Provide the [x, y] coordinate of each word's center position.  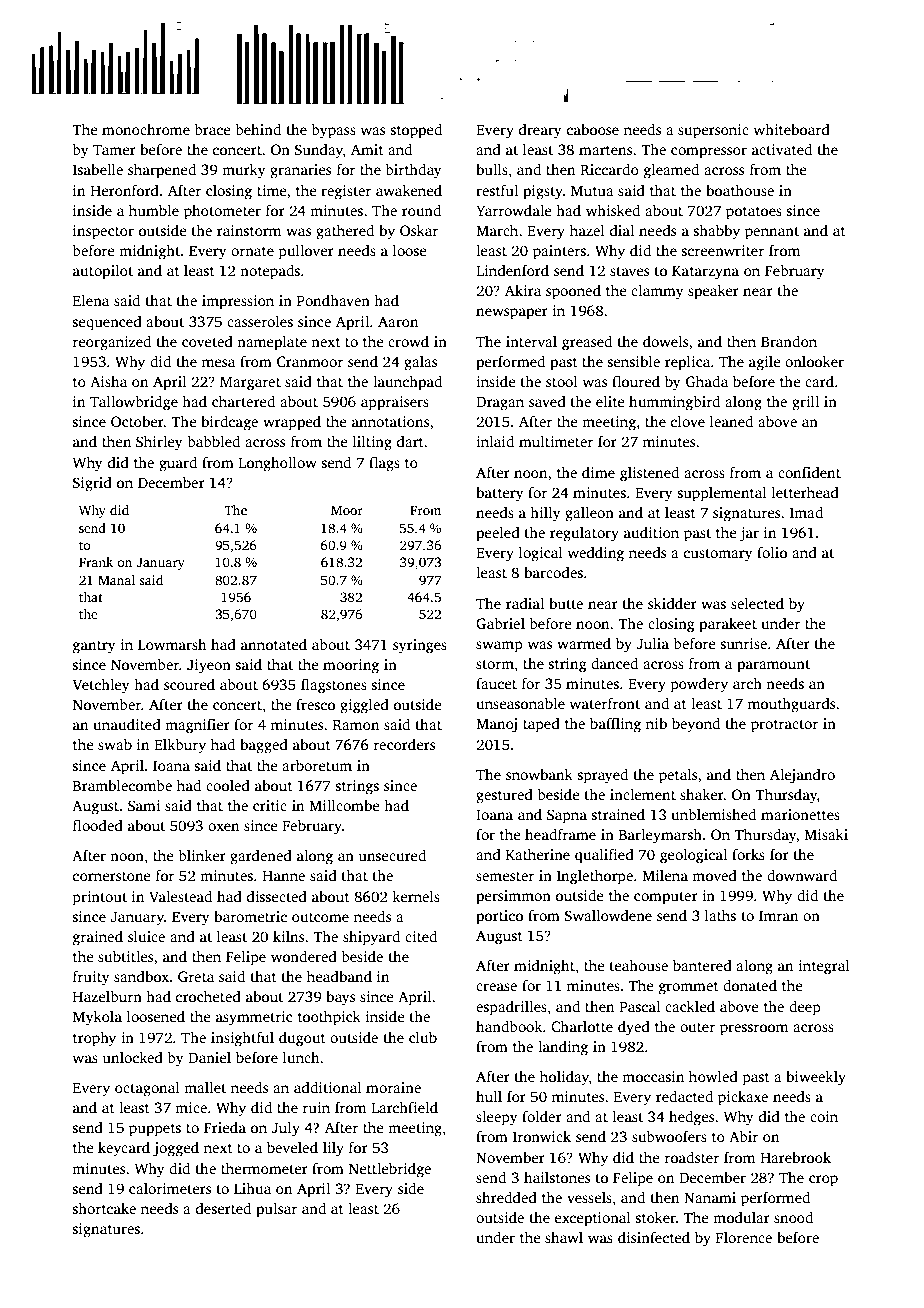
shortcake [104, 1208]
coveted [207, 341]
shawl [564, 1237]
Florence [744, 1237]
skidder [672, 603]
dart [410, 441]
